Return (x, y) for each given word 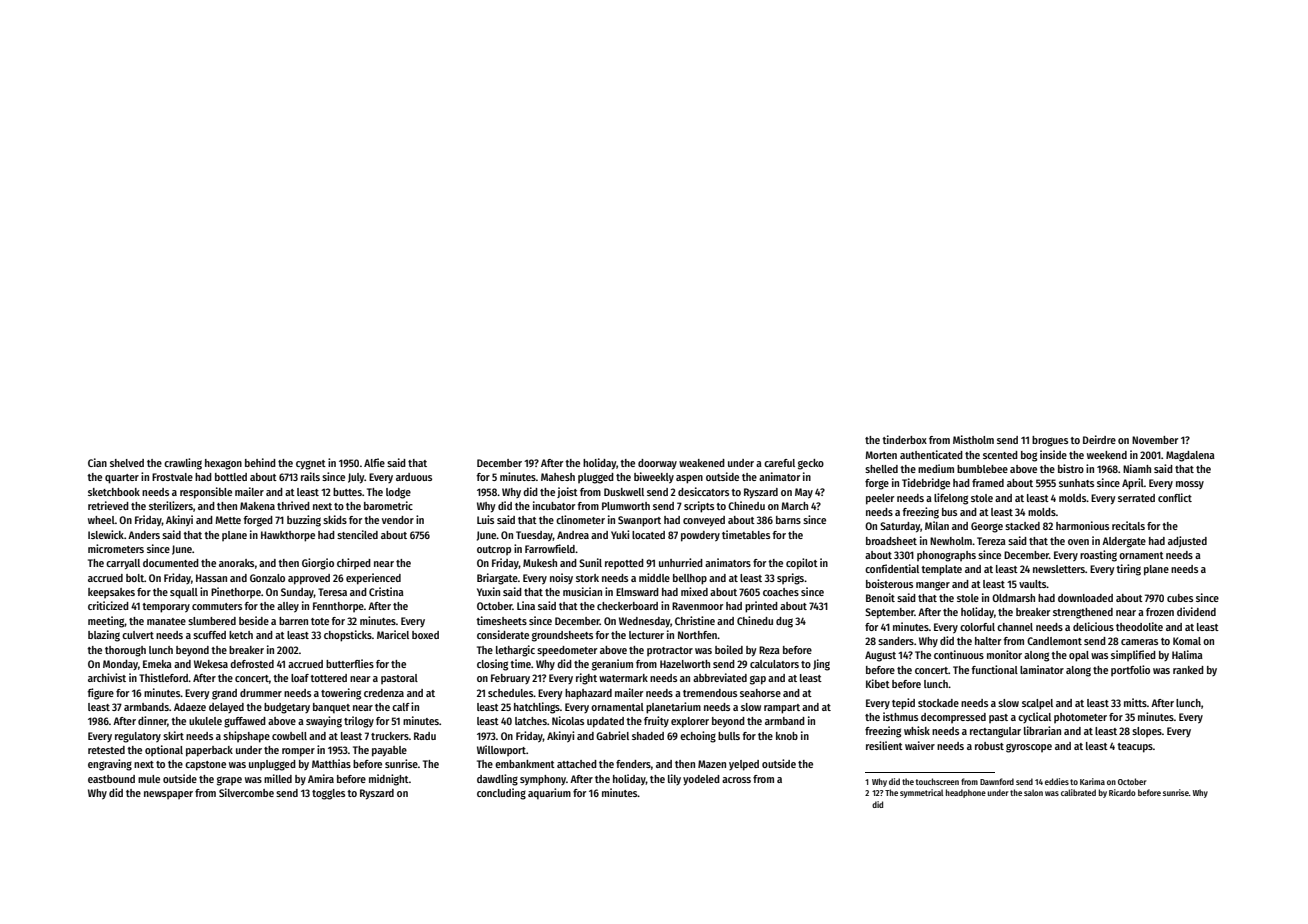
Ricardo (1122, 792)
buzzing (304, 521)
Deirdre (1099, 439)
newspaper (168, 795)
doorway (657, 464)
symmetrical (921, 793)
